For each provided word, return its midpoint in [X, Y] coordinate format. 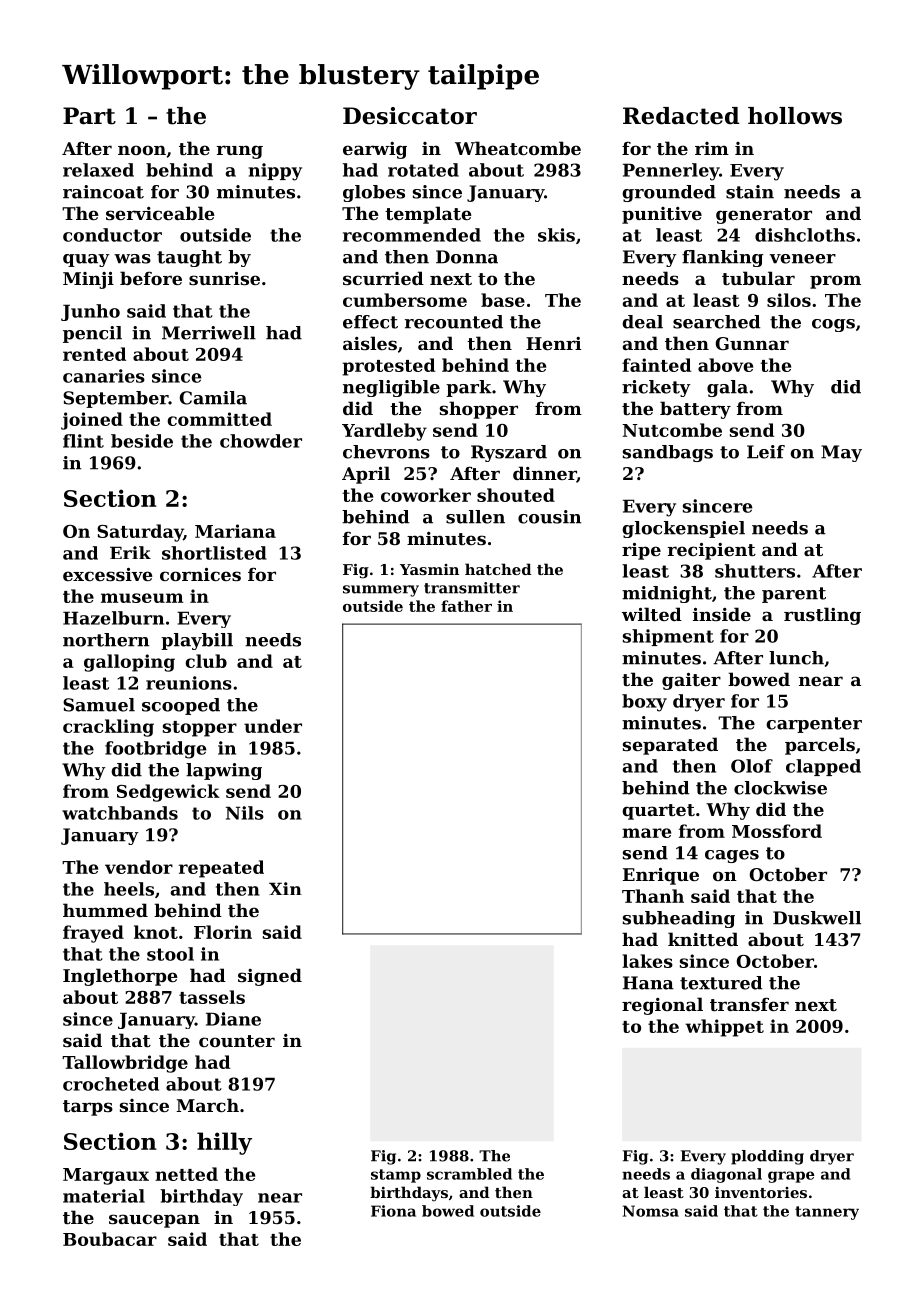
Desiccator [410, 116]
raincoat [103, 192]
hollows [795, 116]
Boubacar [110, 1239]
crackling [108, 728]
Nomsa [651, 1211]
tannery [827, 1213]
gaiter [691, 681]
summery [381, 591]
